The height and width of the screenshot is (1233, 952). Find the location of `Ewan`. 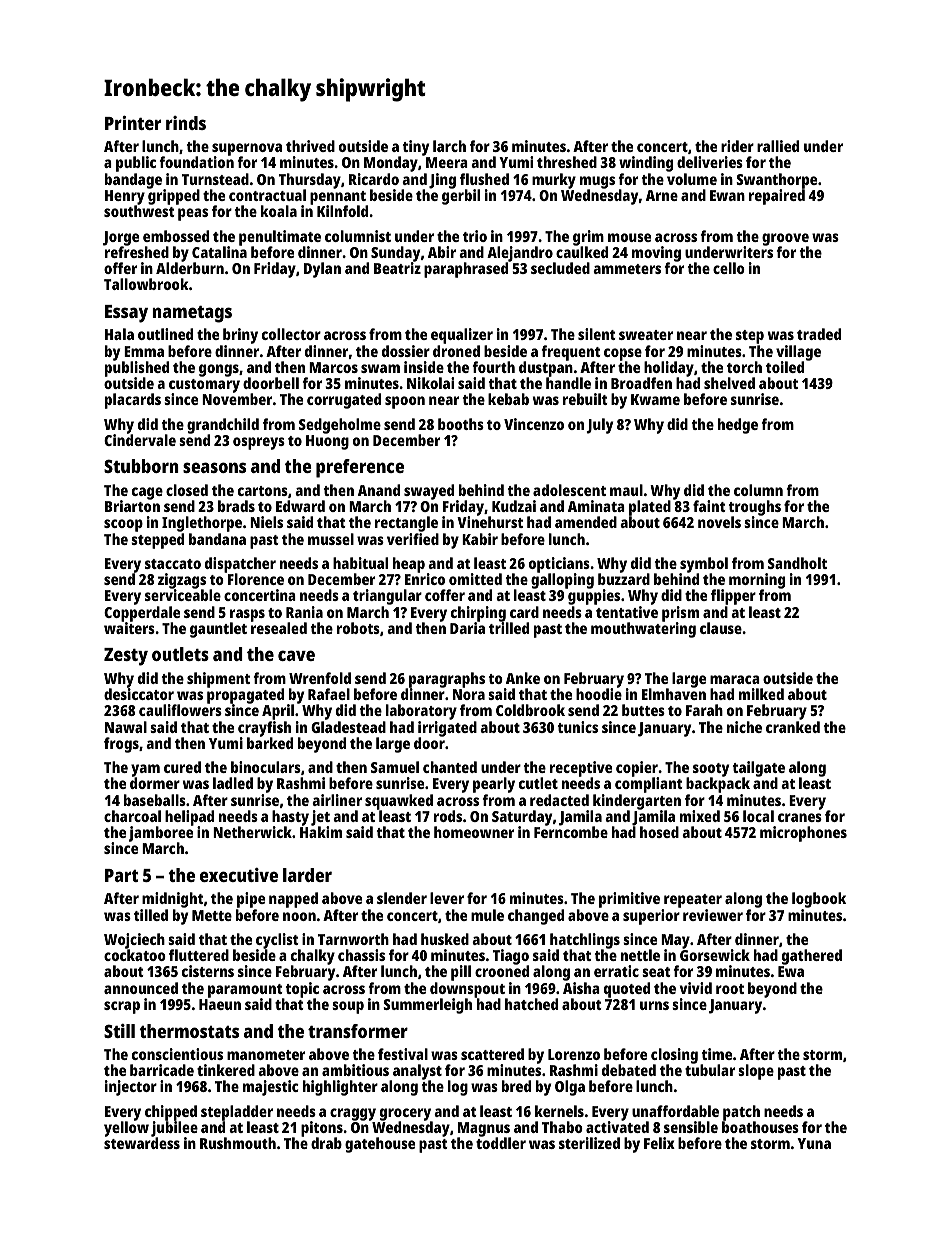

Ewan is located at coordinates (727, 195).
